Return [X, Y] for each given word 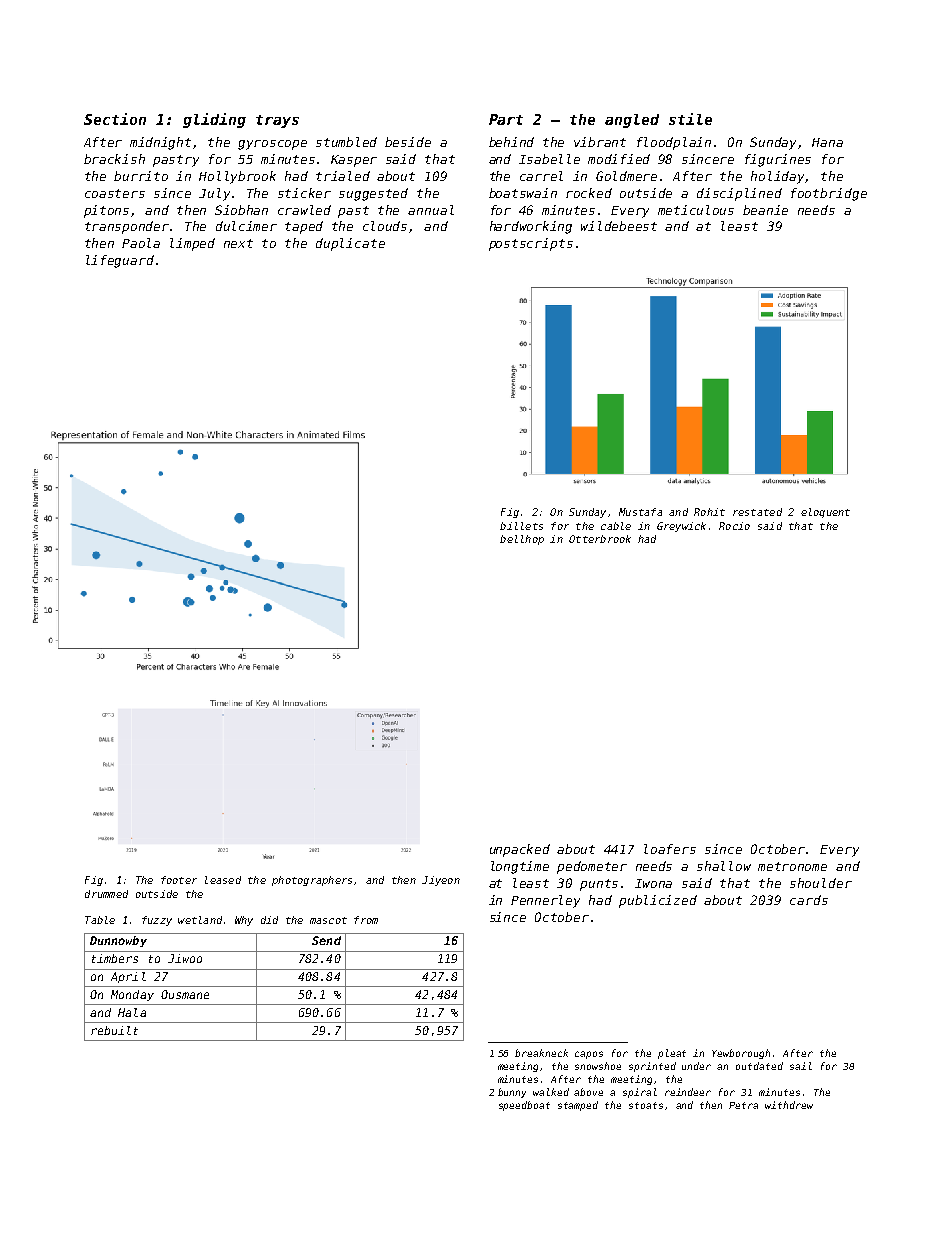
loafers [670, 849]
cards [809, 900]
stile [690, 119]
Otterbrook [600, 539]
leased [223, 880]
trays [277, 121]
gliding [214, 120]
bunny [512, 1093]
